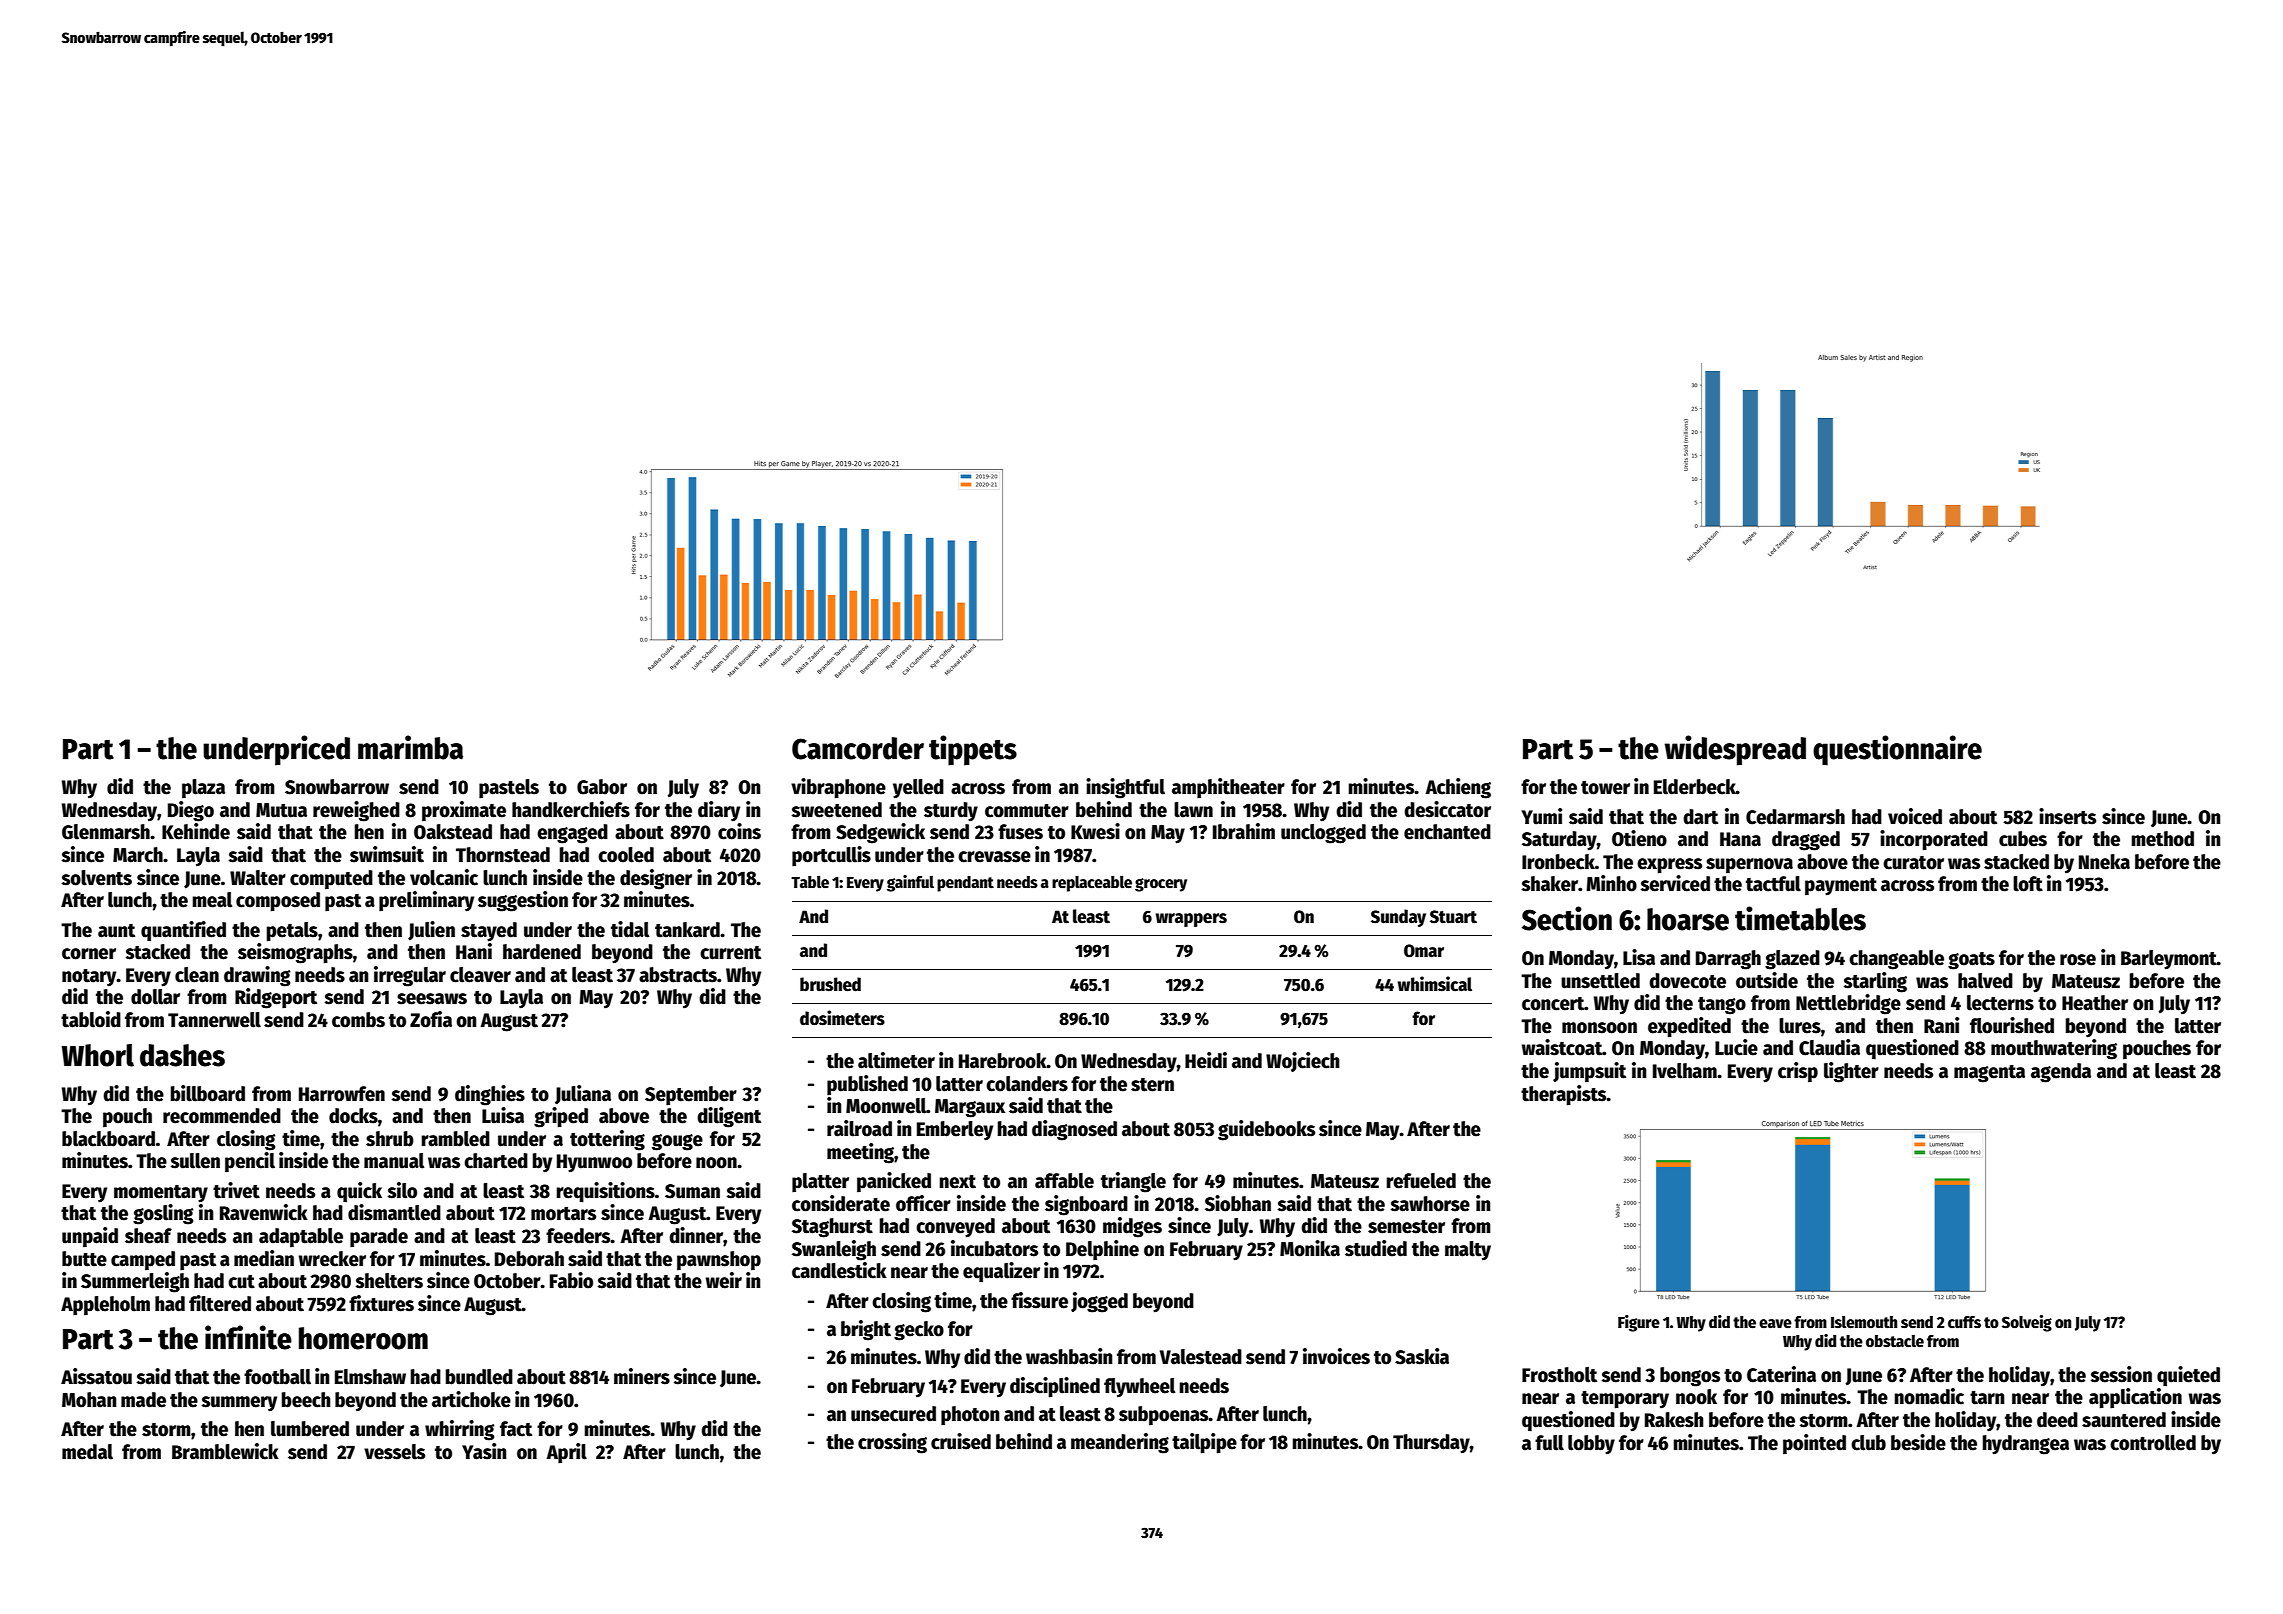  What do you see at coordinates (1735, 750) in the page?
I see `widespread` at bounding box center [1735, 750].
